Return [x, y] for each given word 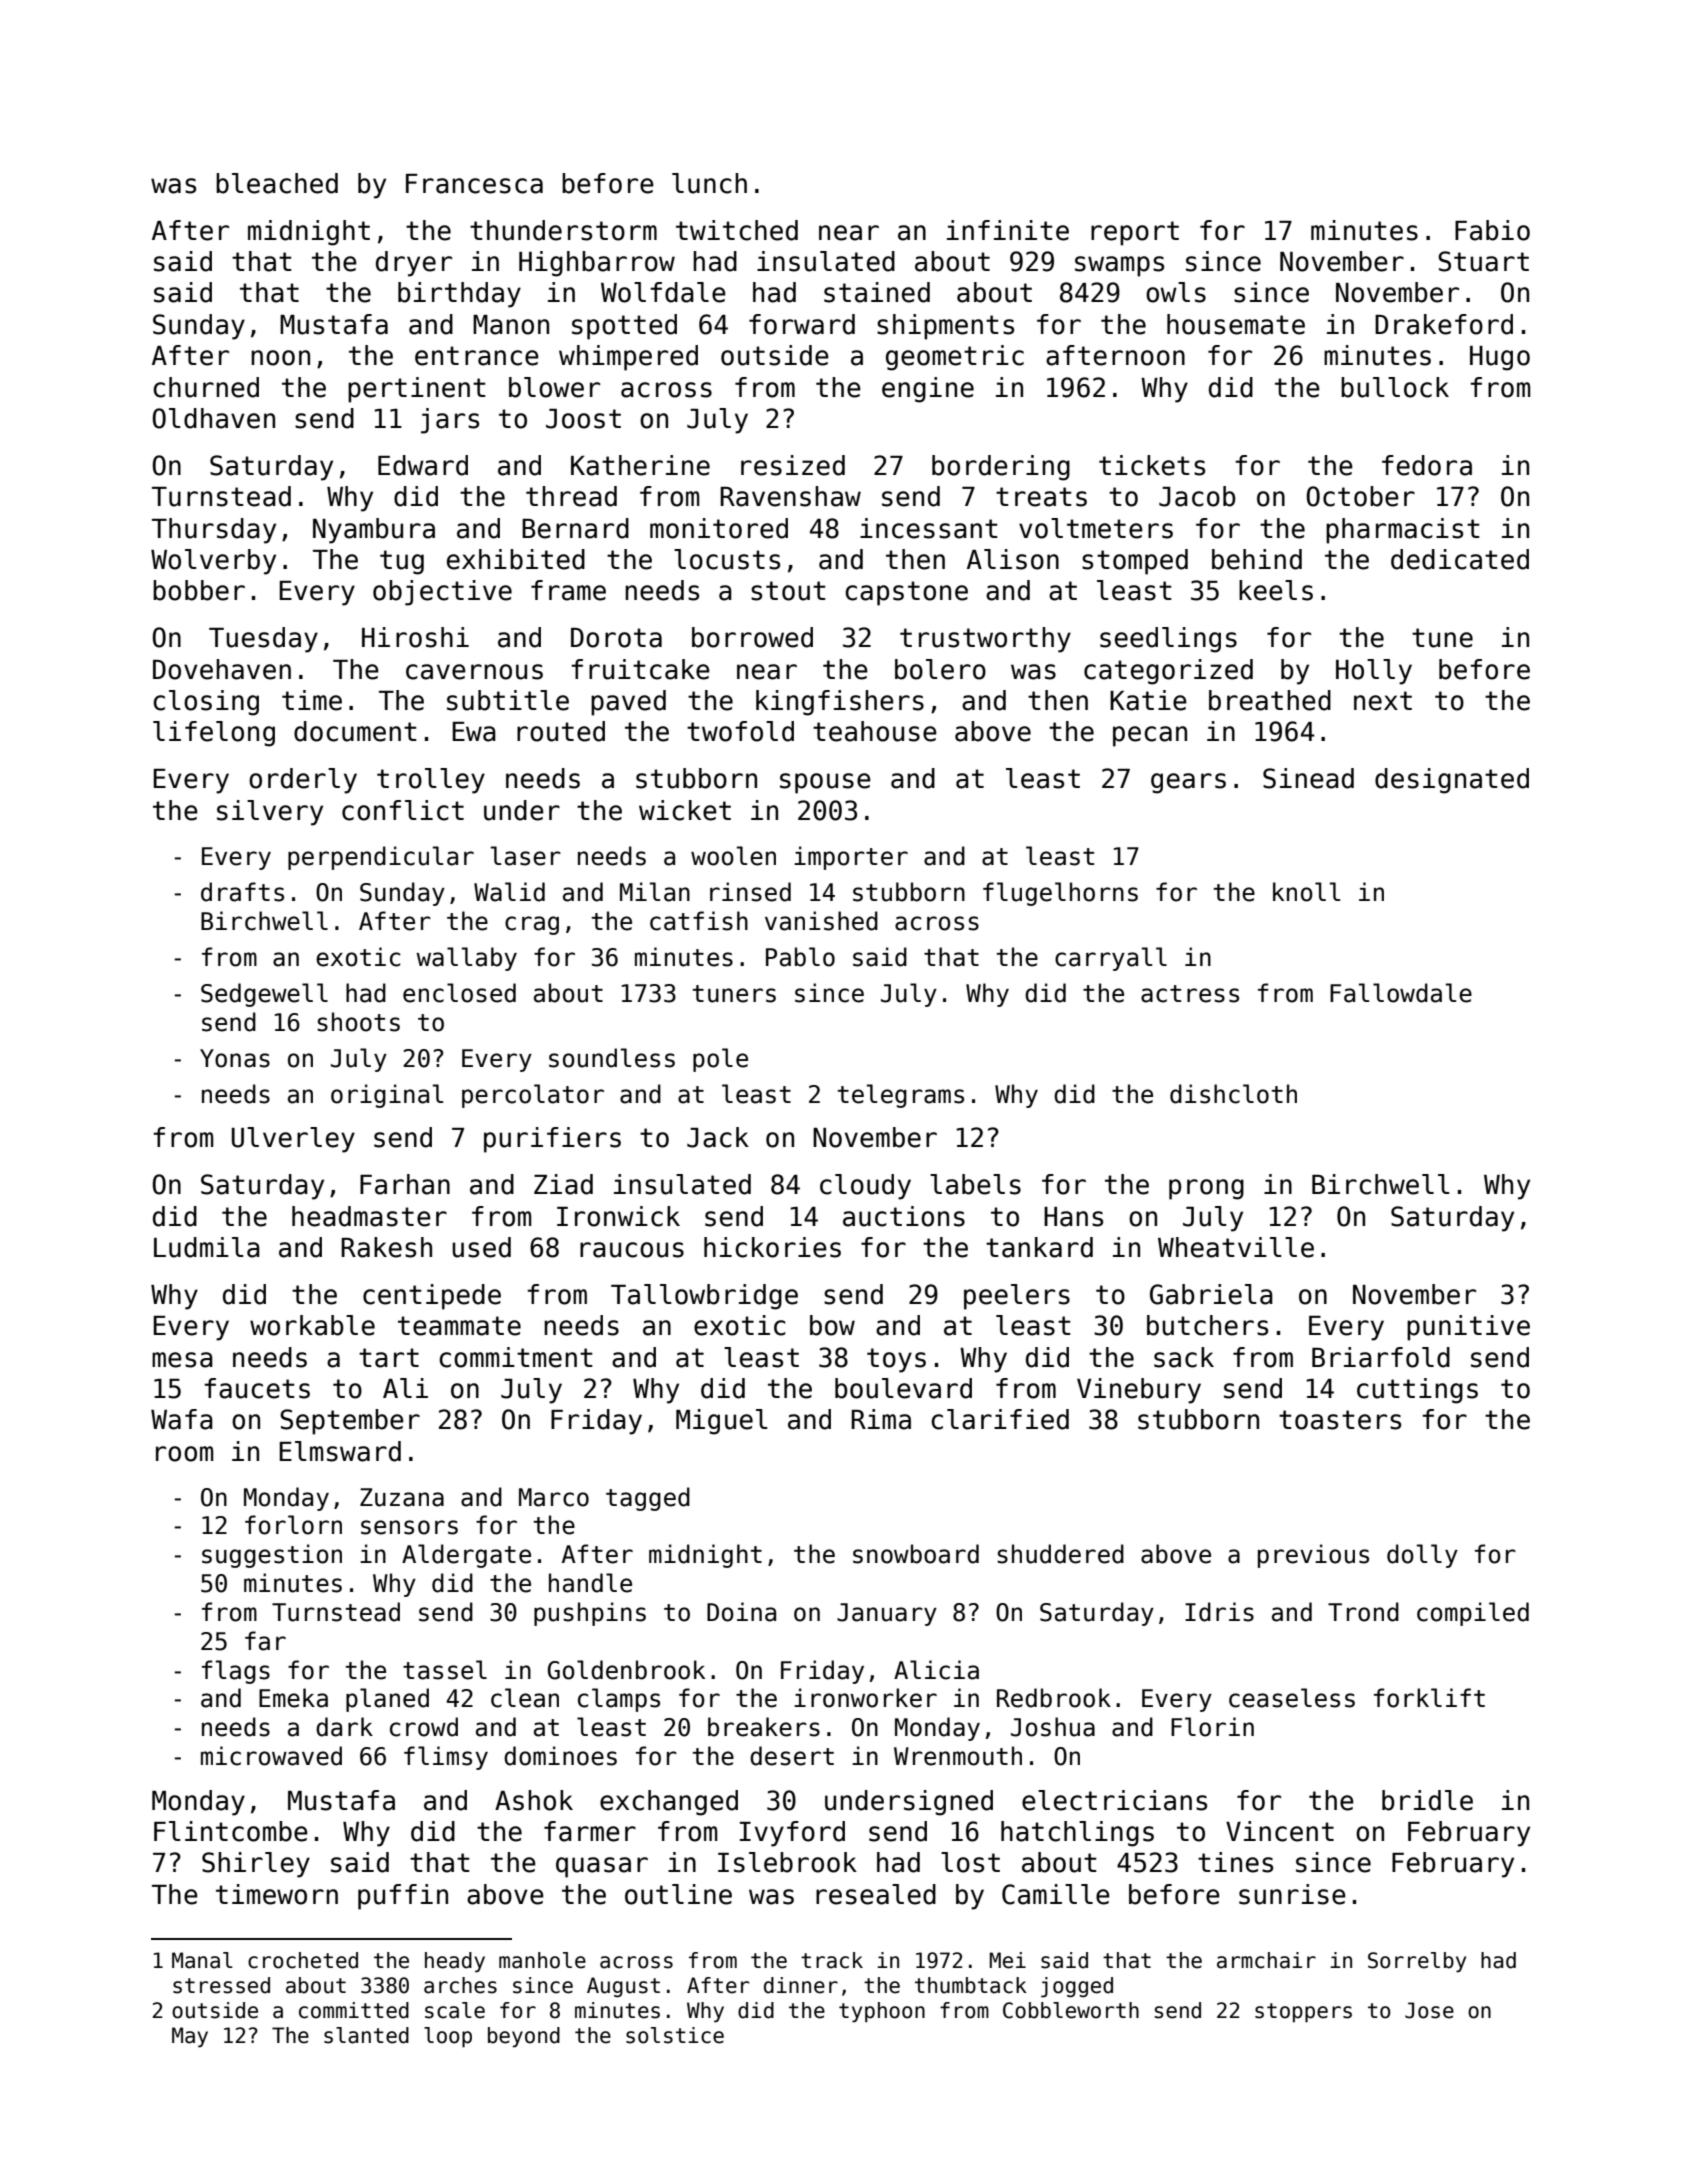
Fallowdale [1401, 993]
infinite [1008, 230]
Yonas [235, 1058]
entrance [477, 356]
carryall [1111, 959]
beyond [524, 2037]
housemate [1236, 324]
